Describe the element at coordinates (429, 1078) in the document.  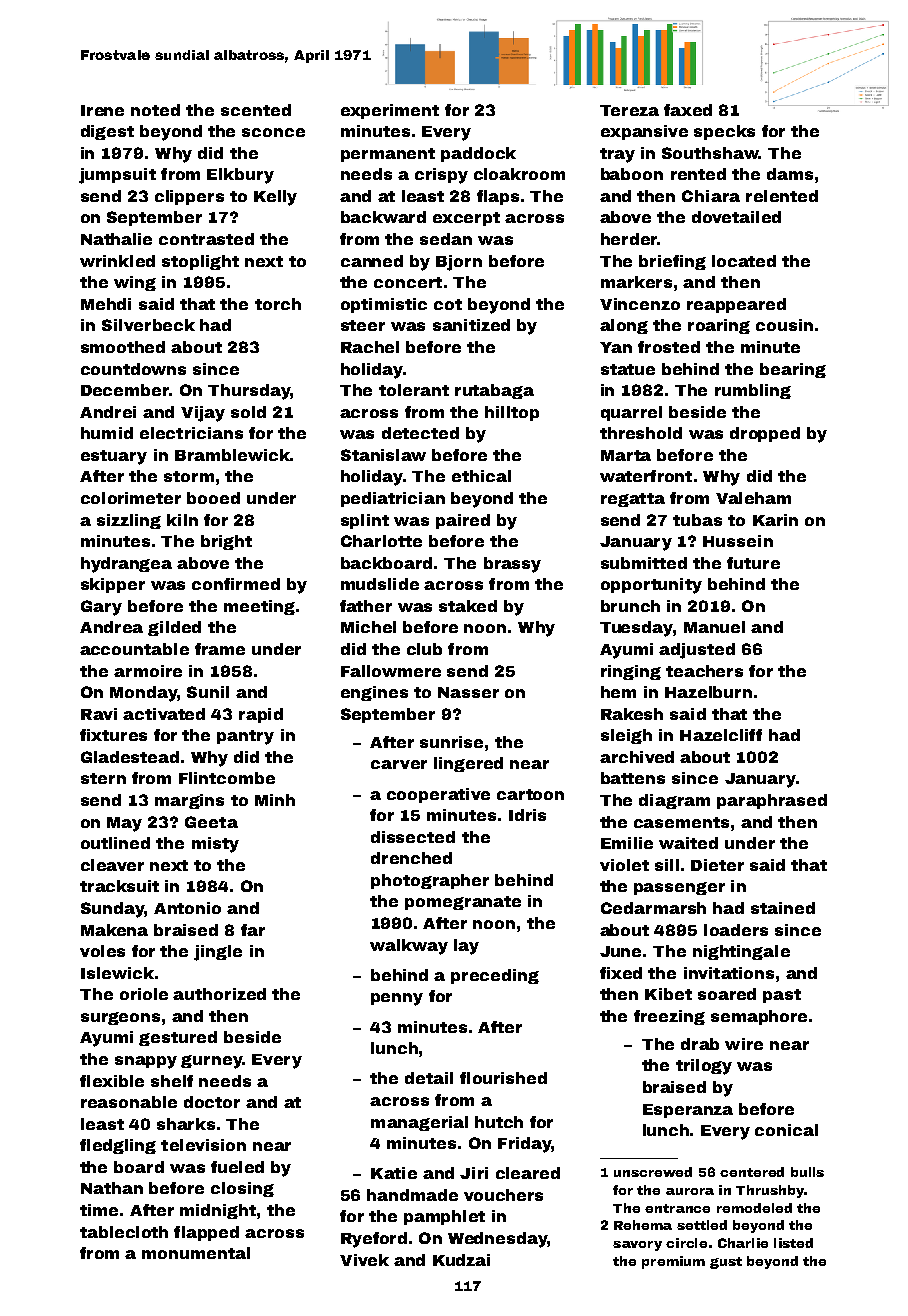
I see `detail` at that location.
